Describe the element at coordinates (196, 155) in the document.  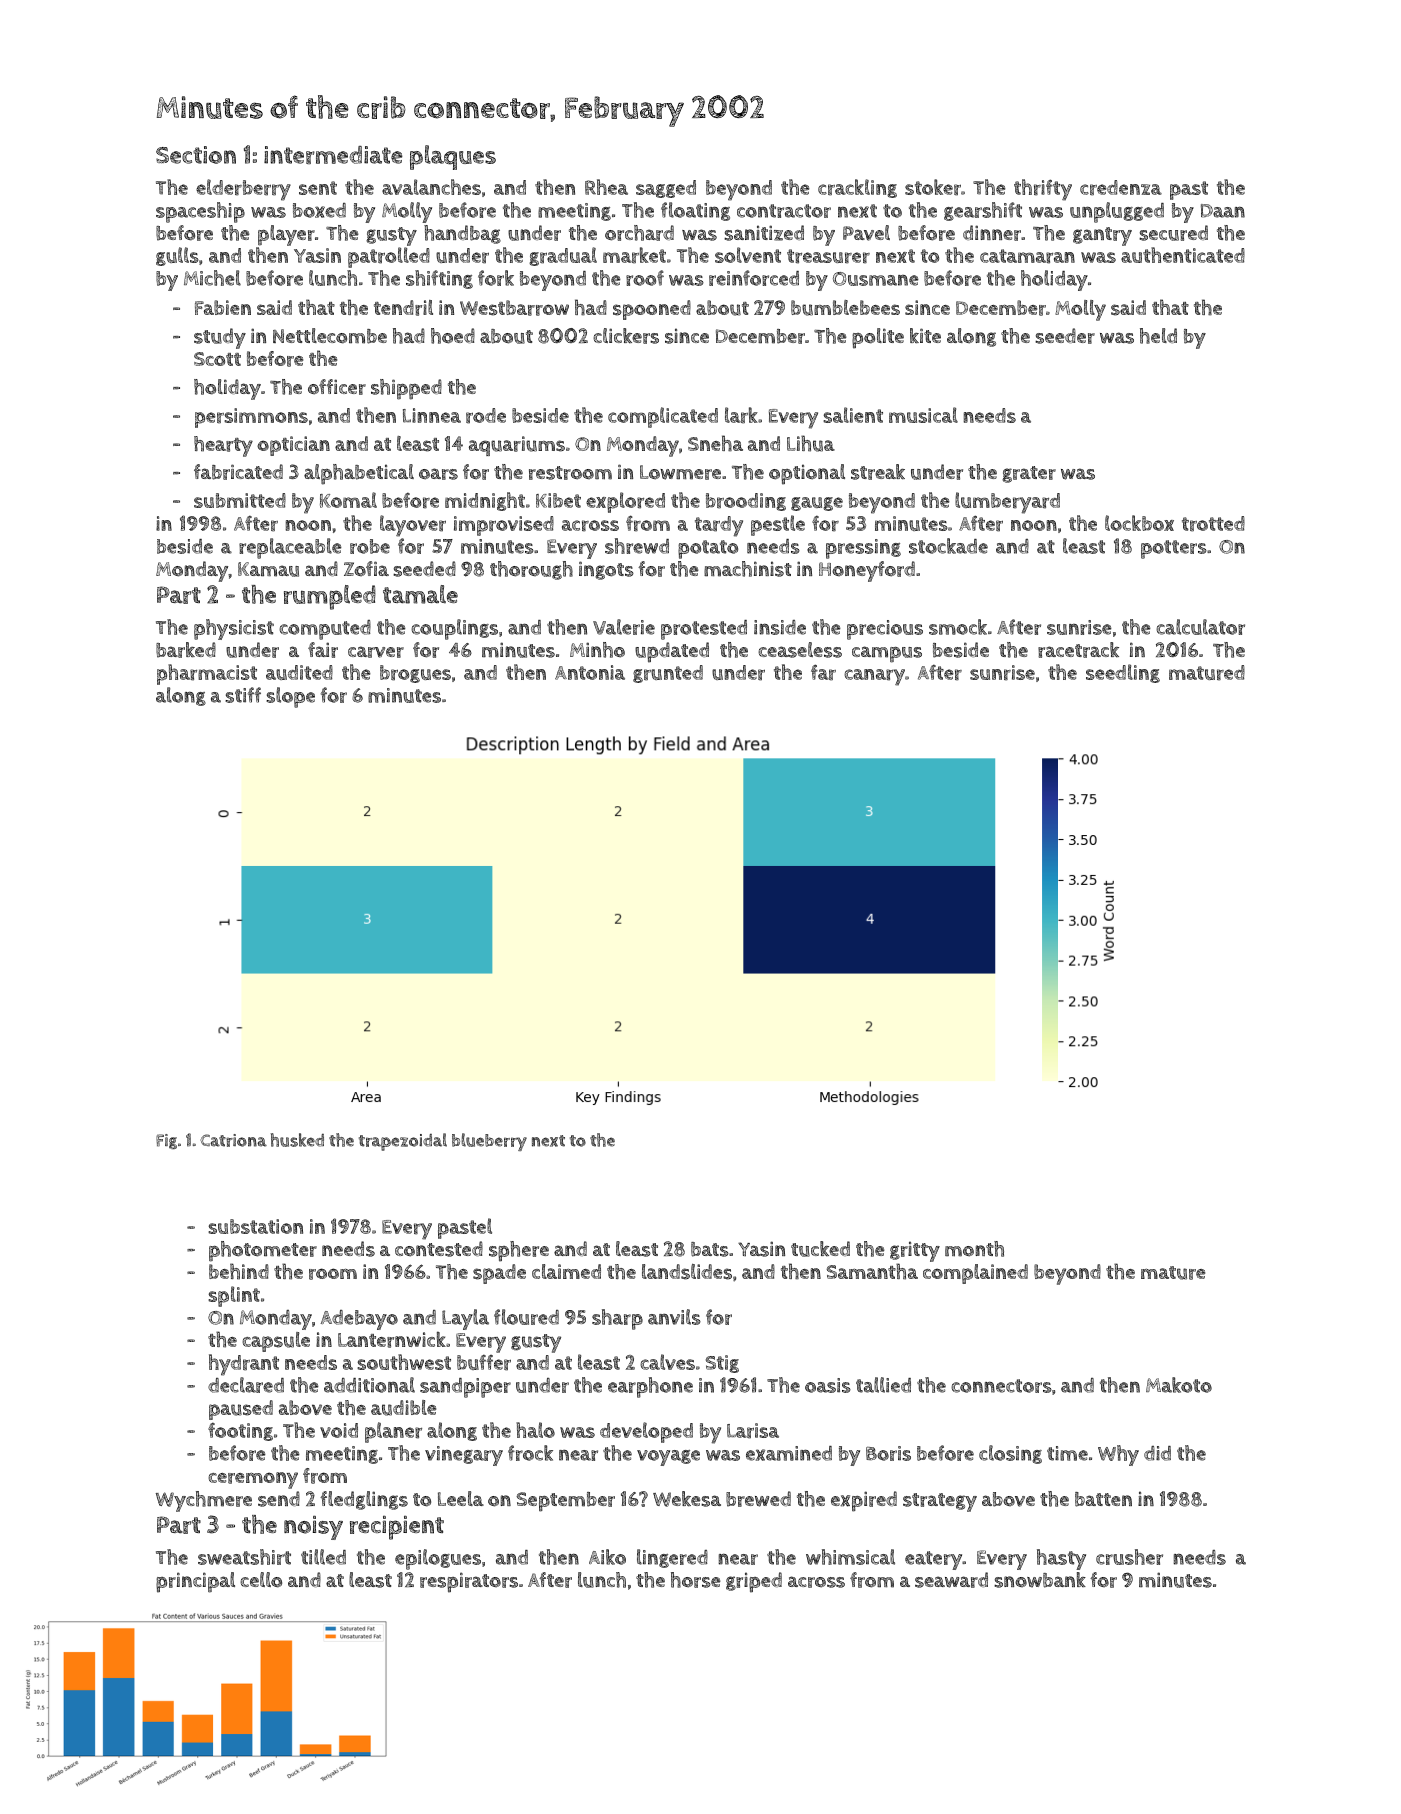
I see `Section` at that location.
